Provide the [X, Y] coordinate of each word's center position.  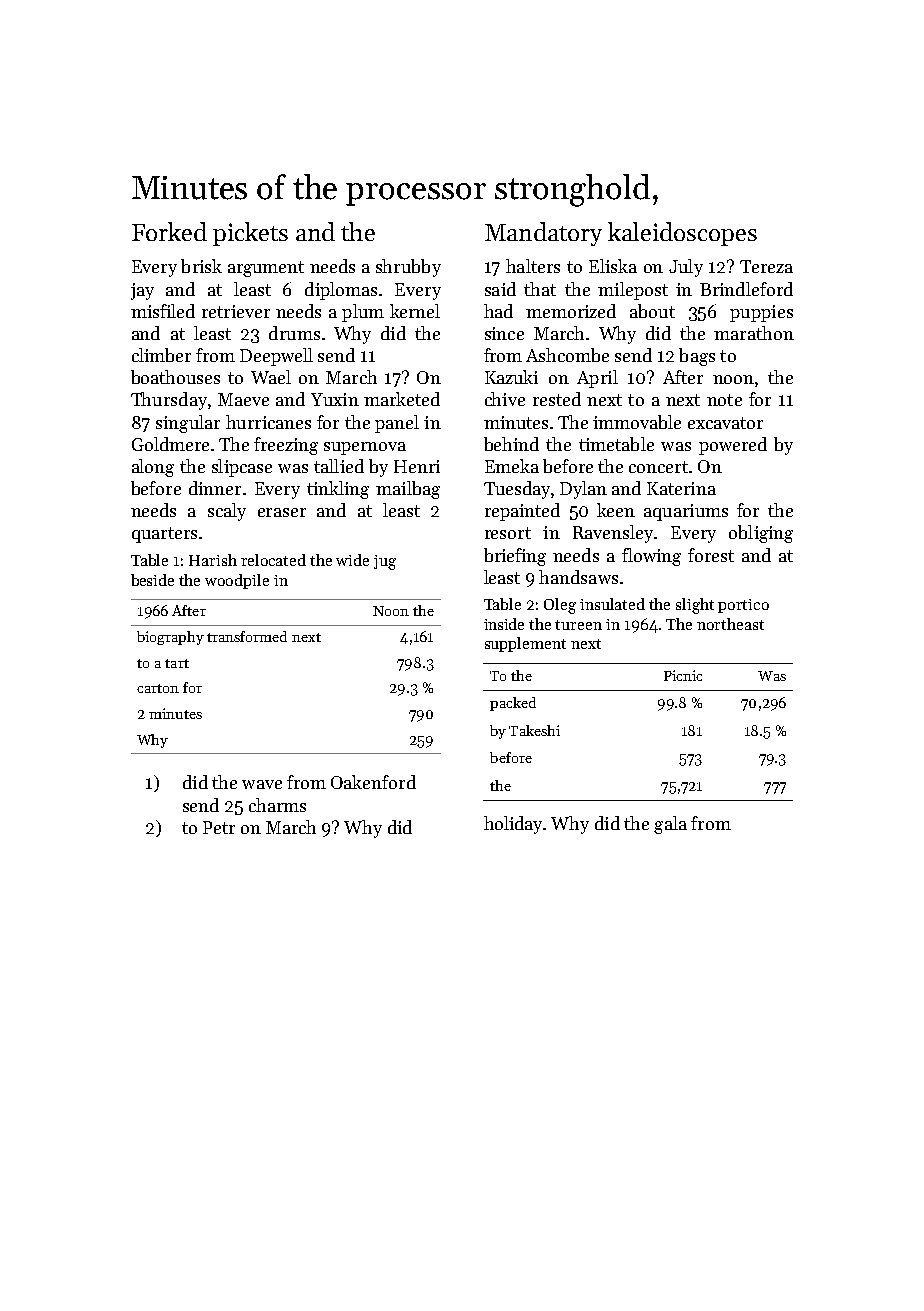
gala [670, 825]
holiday [514, 825]
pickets [250, 234]
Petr [219, 827]
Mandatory [543, 234]
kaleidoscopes [682, 234]
